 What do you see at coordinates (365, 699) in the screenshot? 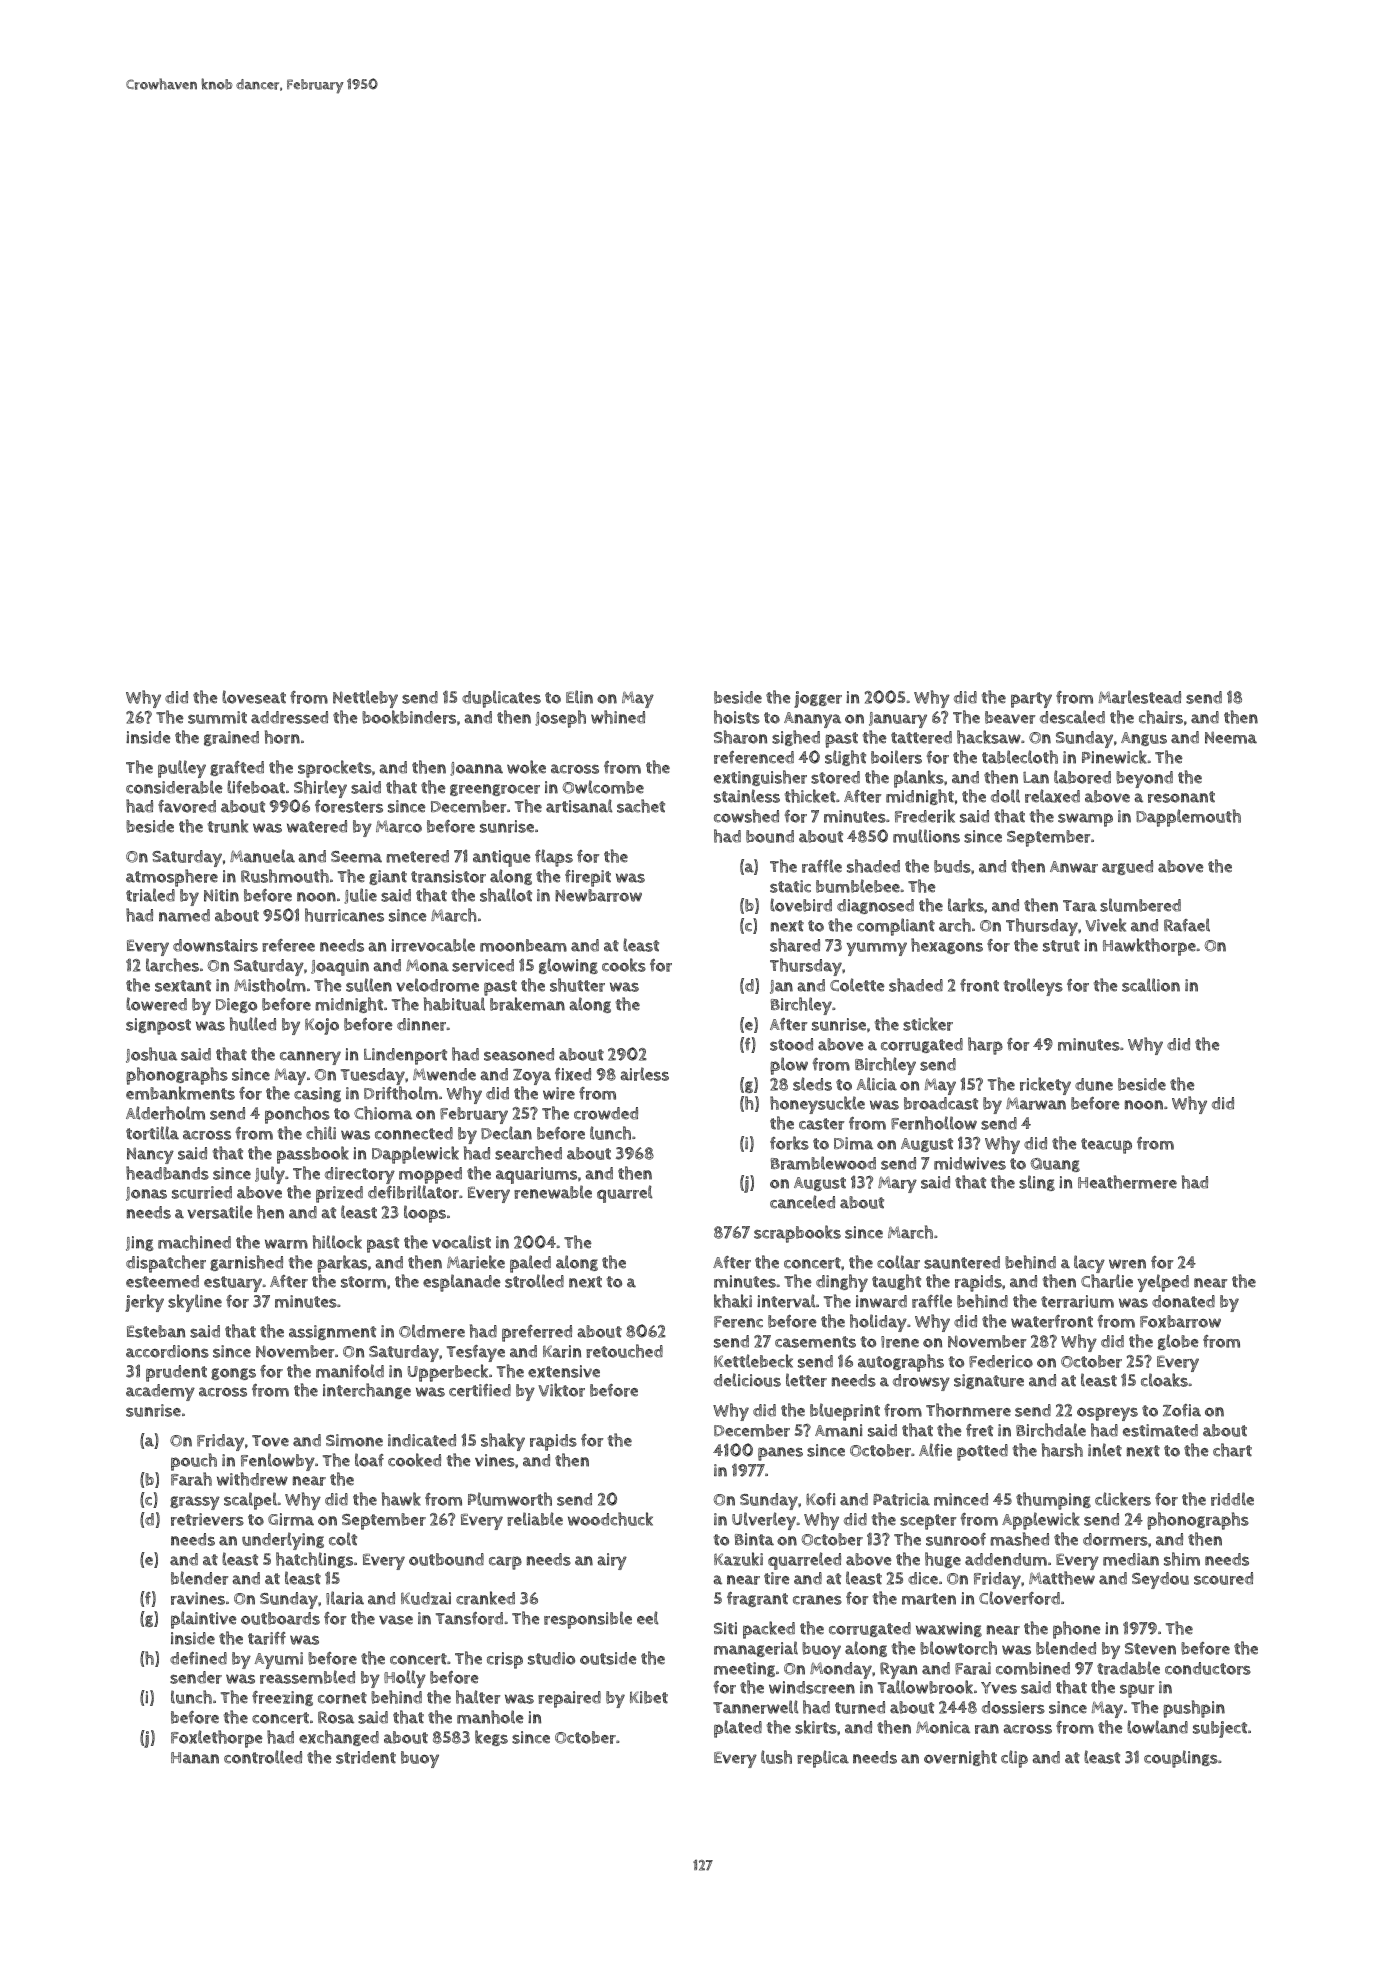
I see `Nettleby` at bounding box center [365, 699].
